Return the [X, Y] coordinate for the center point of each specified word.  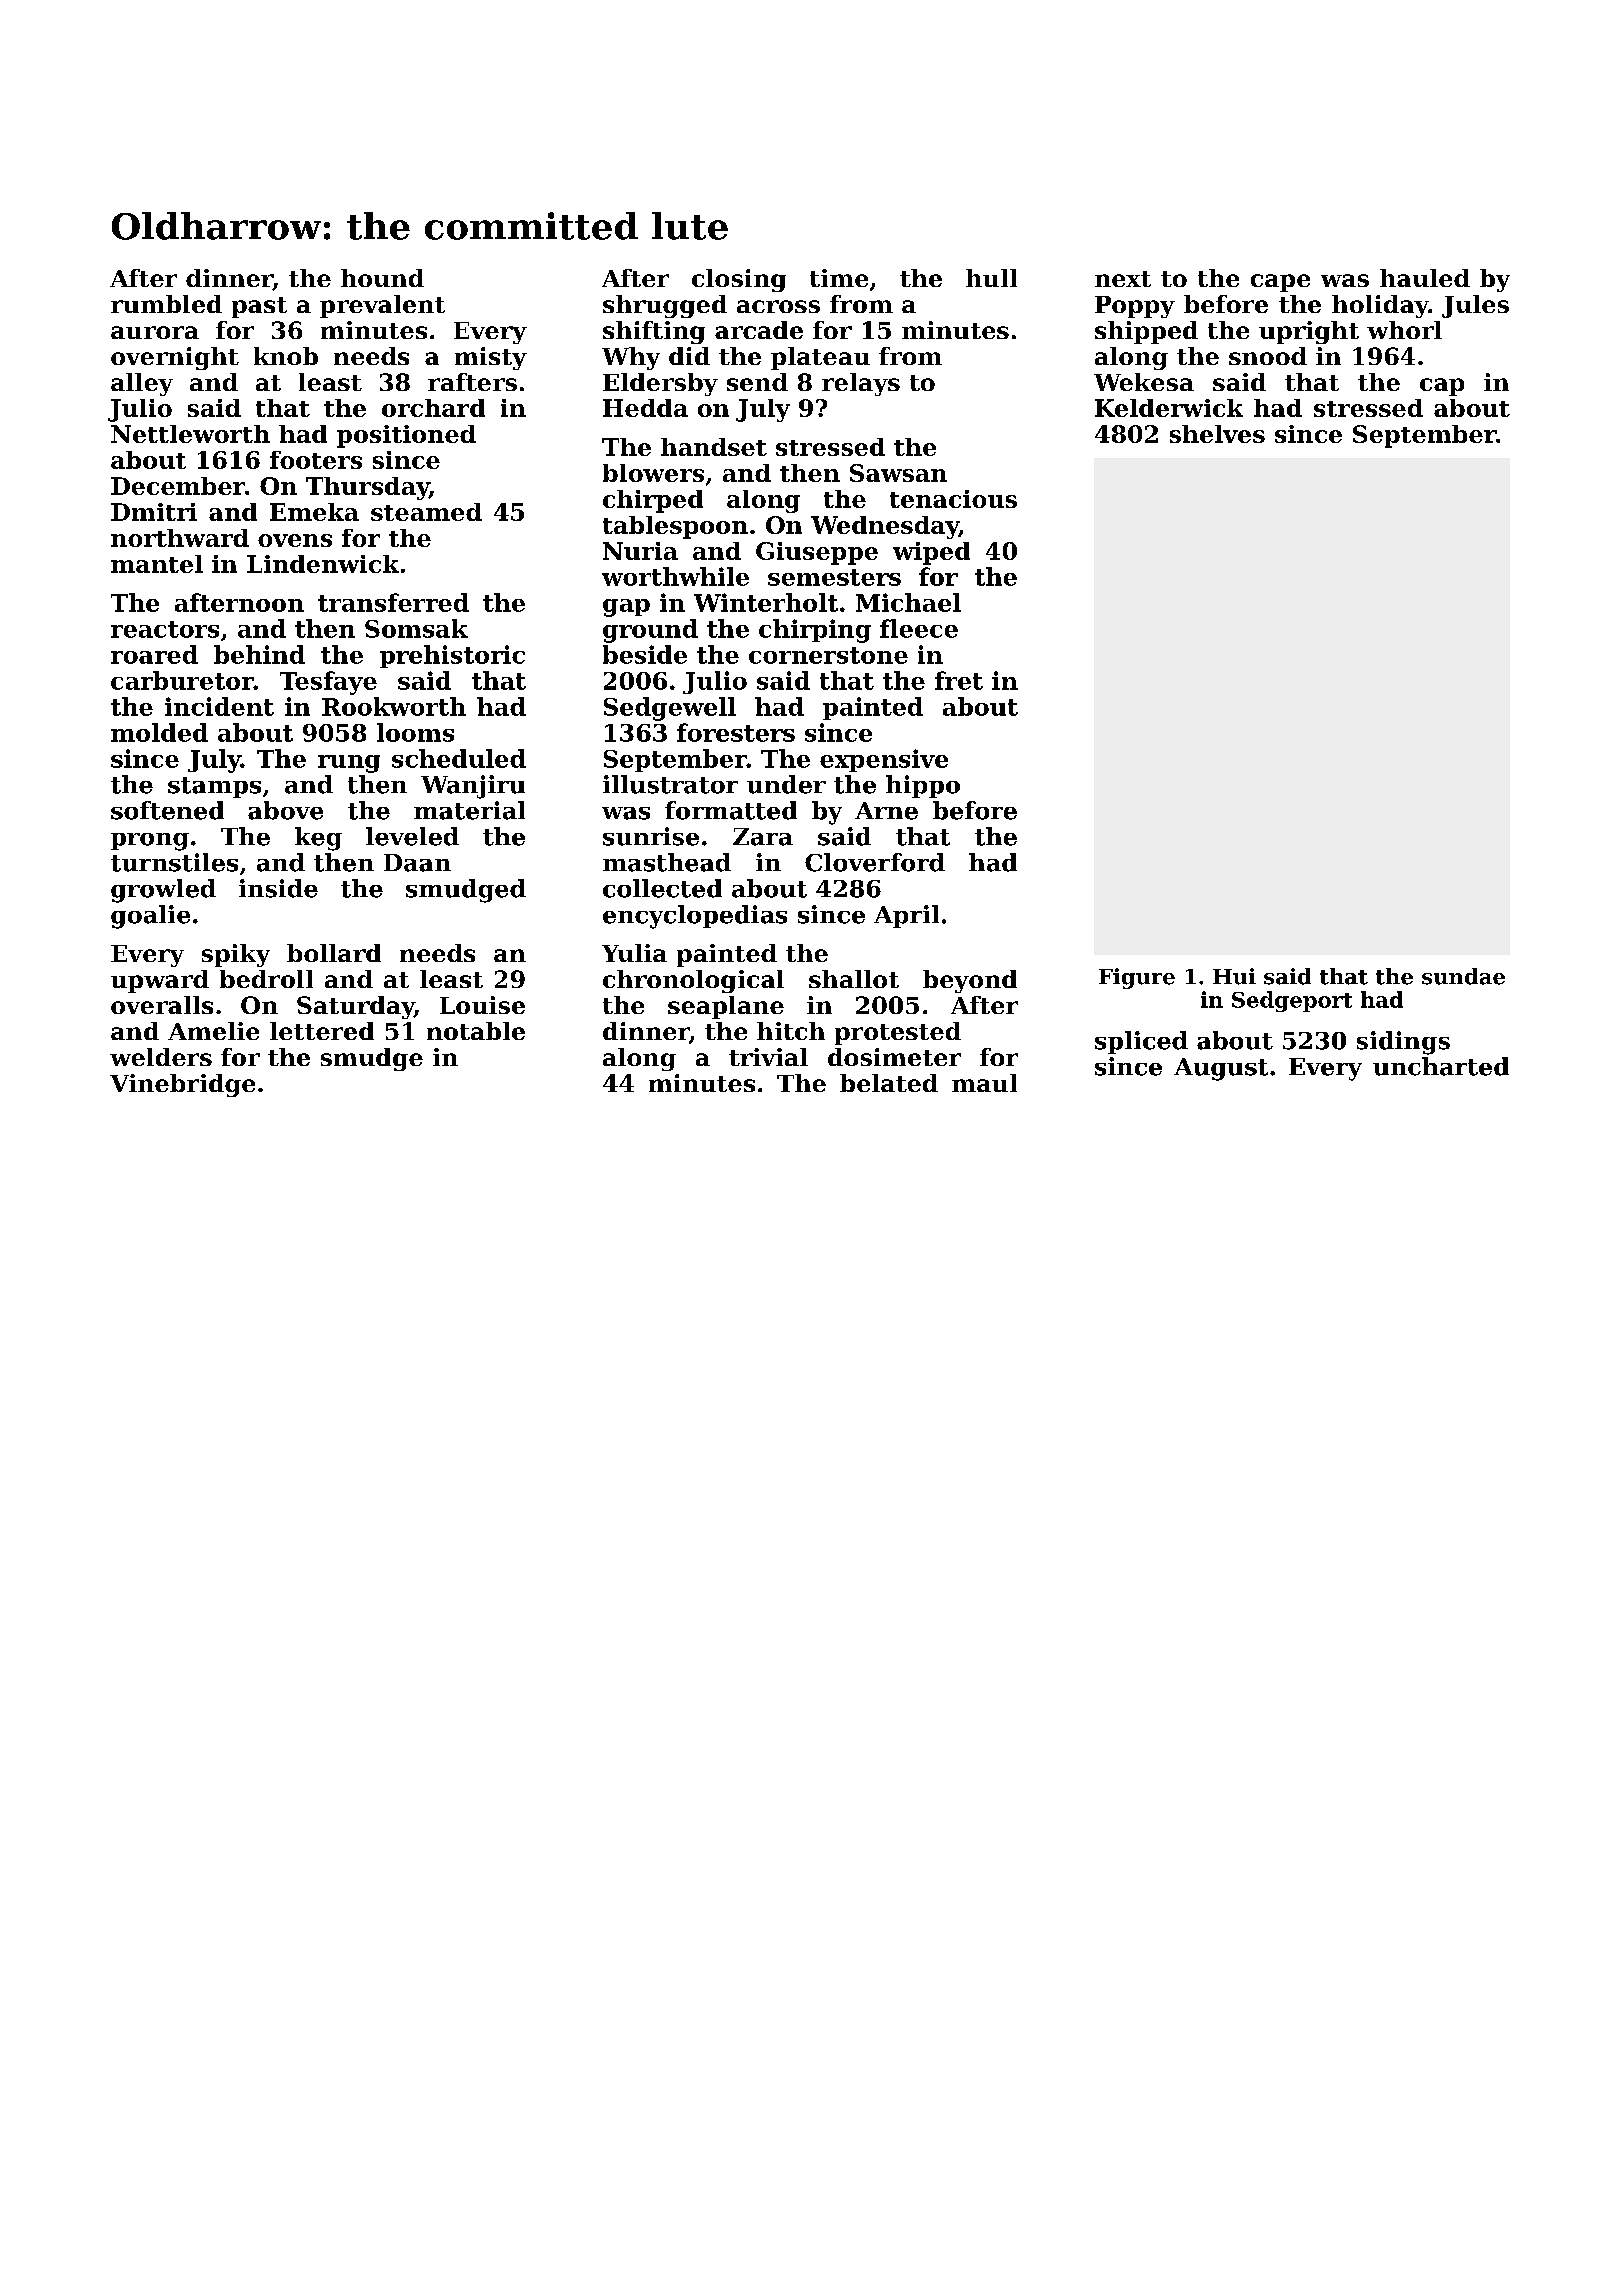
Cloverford [875, 862]
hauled [1425, 278]
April [906, 916]
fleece [919, 628]
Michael [908, 602]
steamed [426, 512]
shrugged [665, 306]
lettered [322, 1031]
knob [286, 356]
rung [349, 764]
